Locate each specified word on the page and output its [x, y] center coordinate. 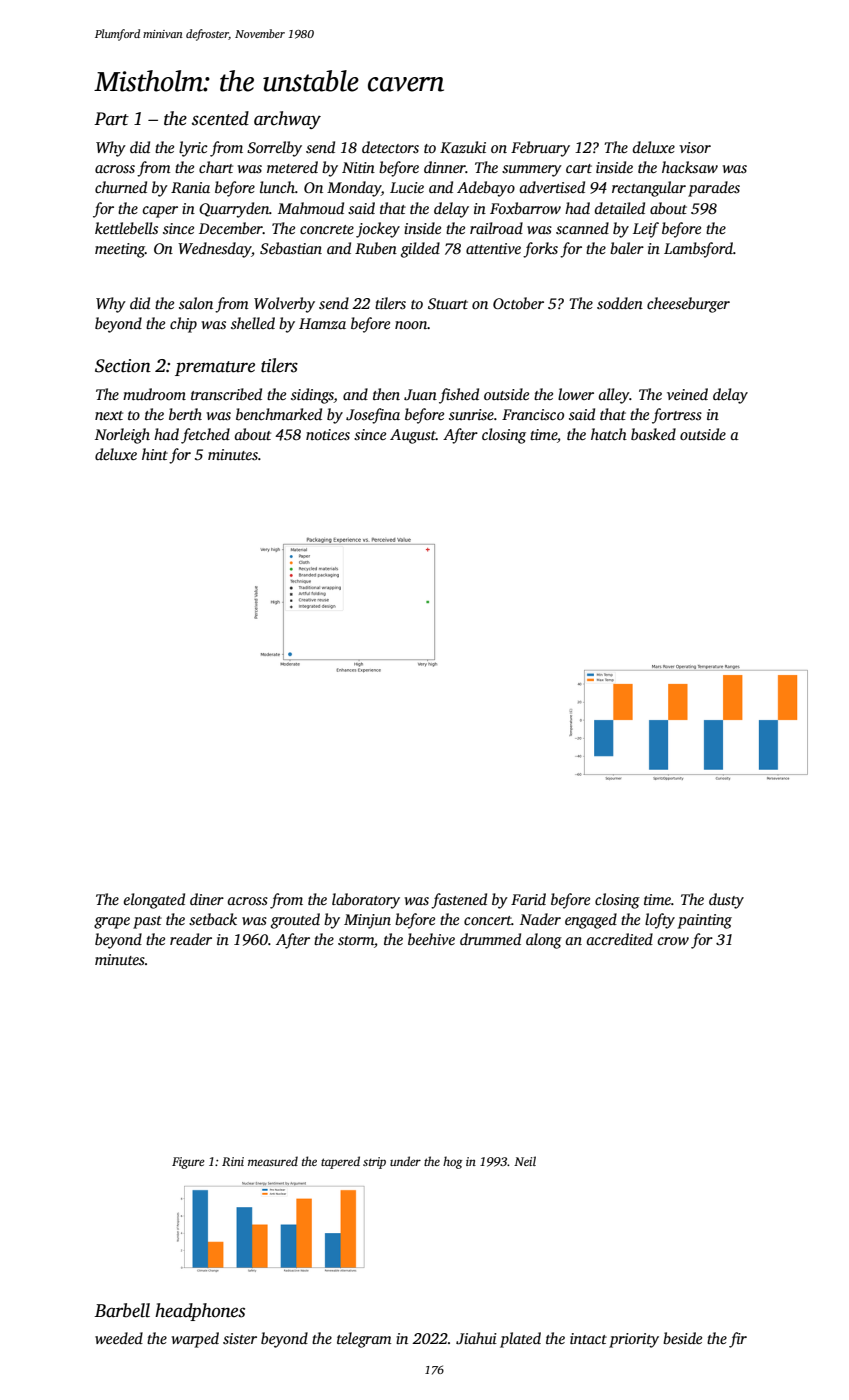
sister [240, 1338]
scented [220, 118]
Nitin [358, 167]
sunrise [471, 414]
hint [155, 454]
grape [112, 923]
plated [520, 1340]
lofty [660, 921]
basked [653, 434]
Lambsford [698, 250]
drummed [490, 939]
